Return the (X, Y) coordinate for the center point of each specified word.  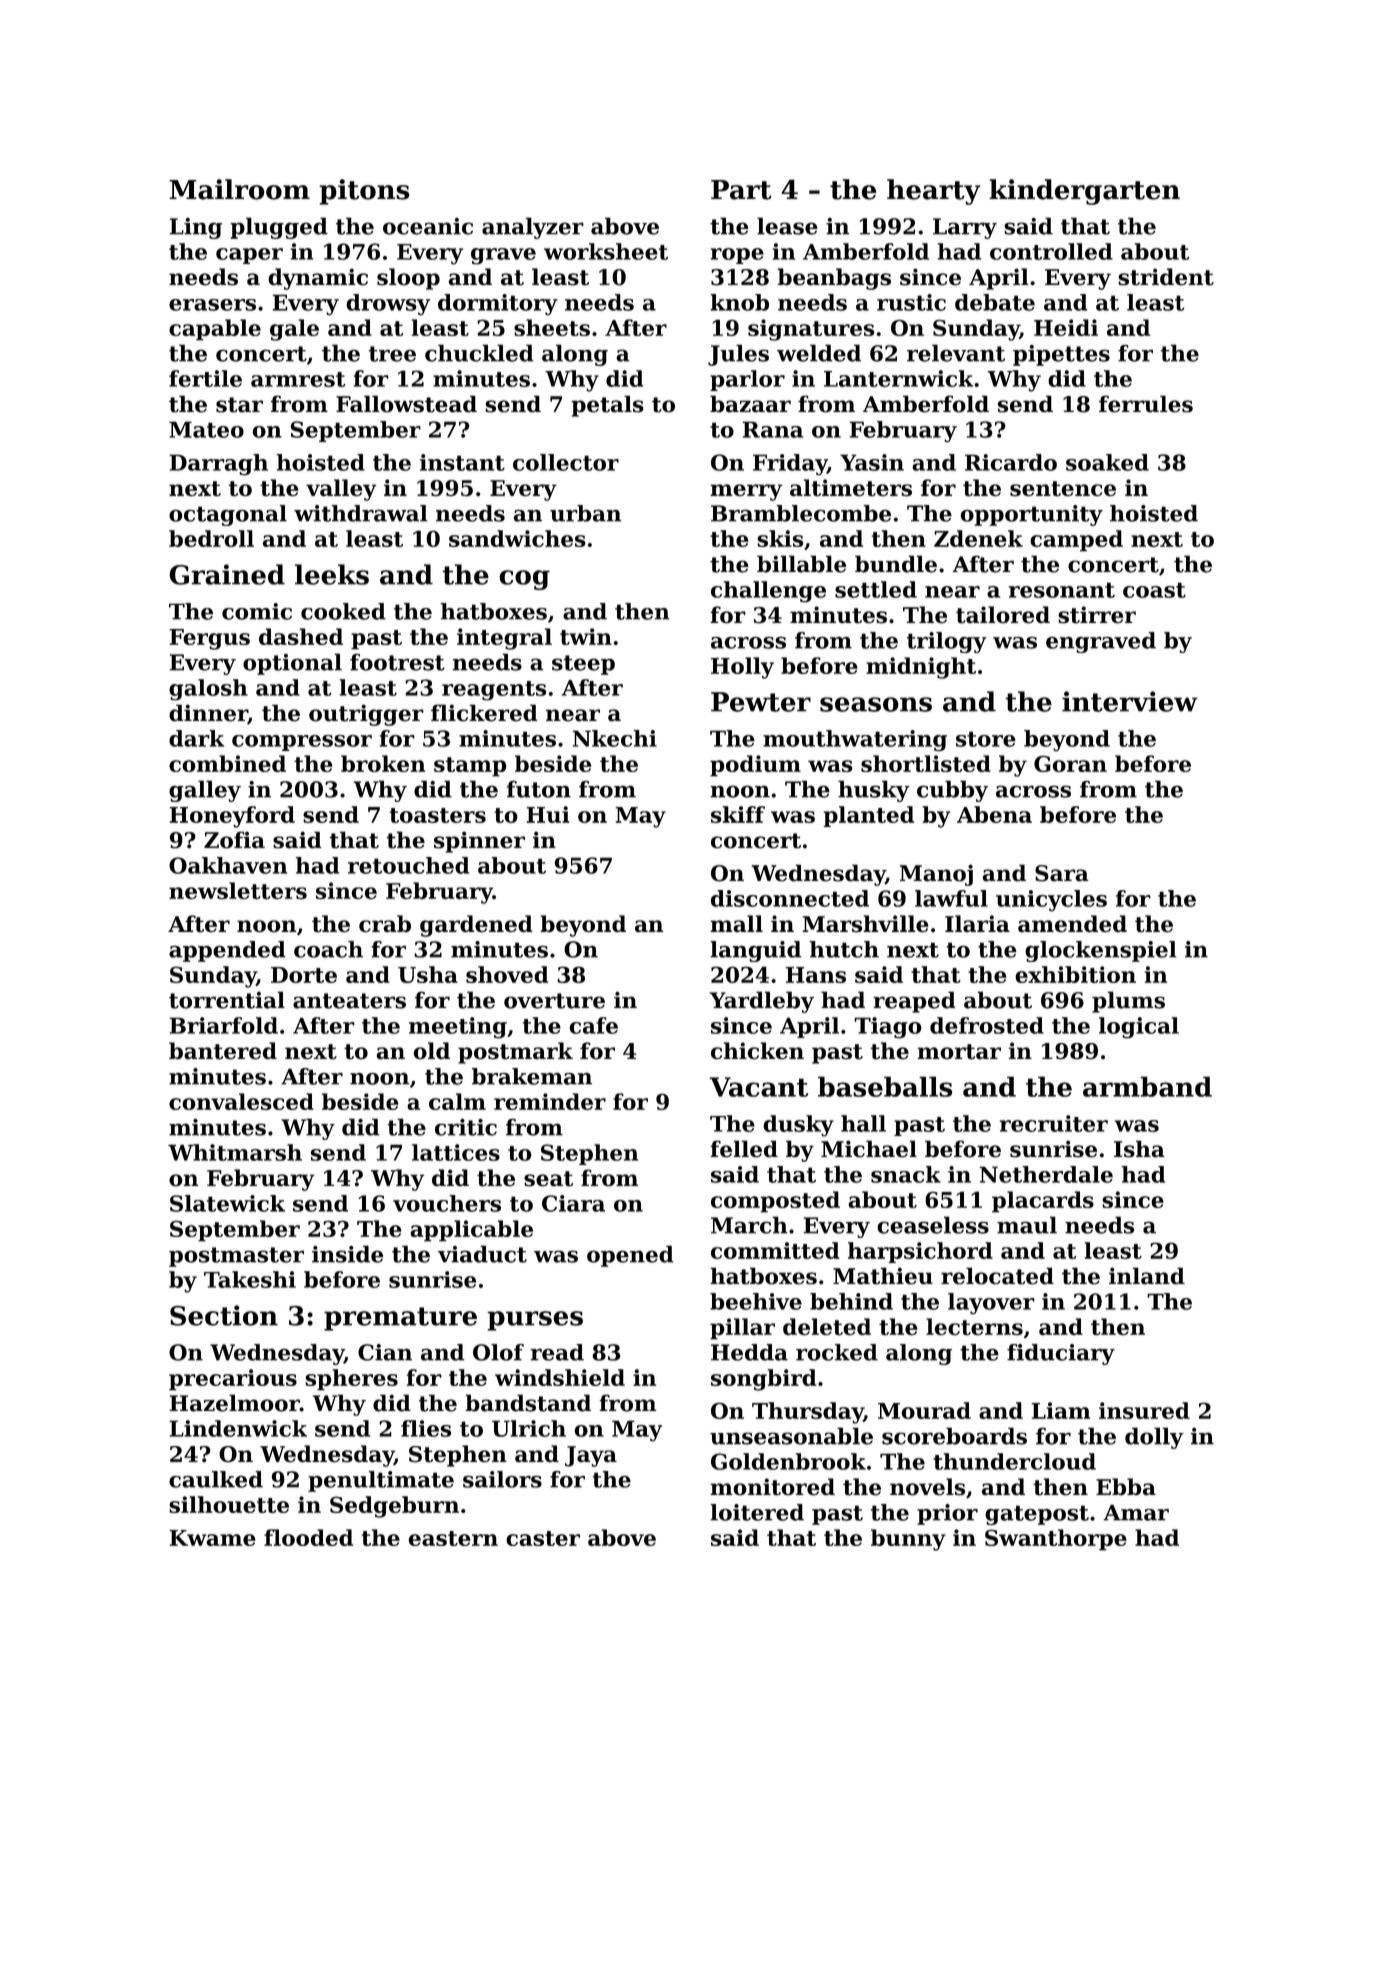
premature (400, 1319)
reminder (550, 1101)
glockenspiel (1101, 951)
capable (215, 330)
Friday (790, 465)
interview (1130, 701)
